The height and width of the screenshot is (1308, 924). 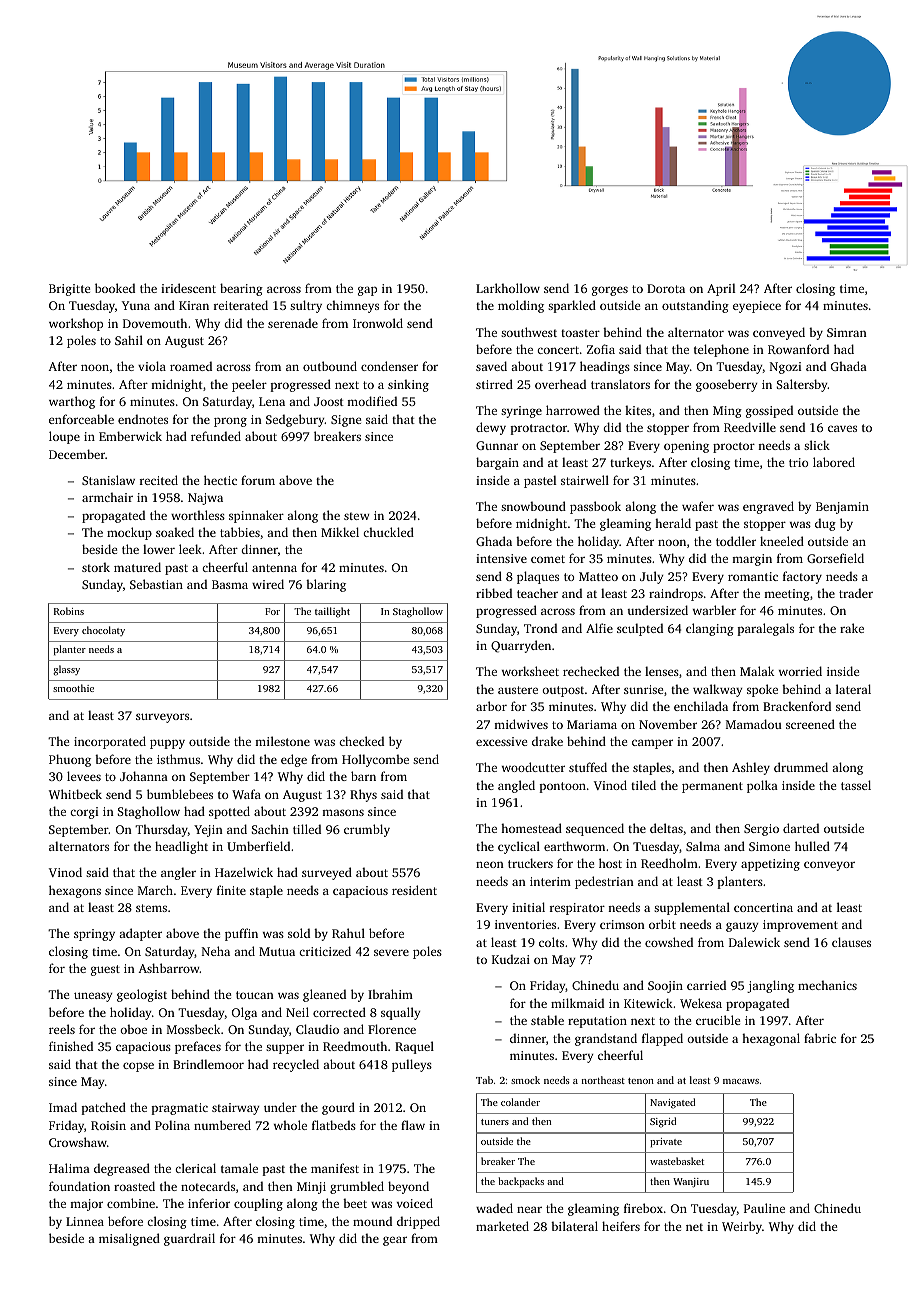 What do you see at coordinates (180, 1109) in the screenshot?
I see `pragmatic` at bounding box center [180, 1109].
